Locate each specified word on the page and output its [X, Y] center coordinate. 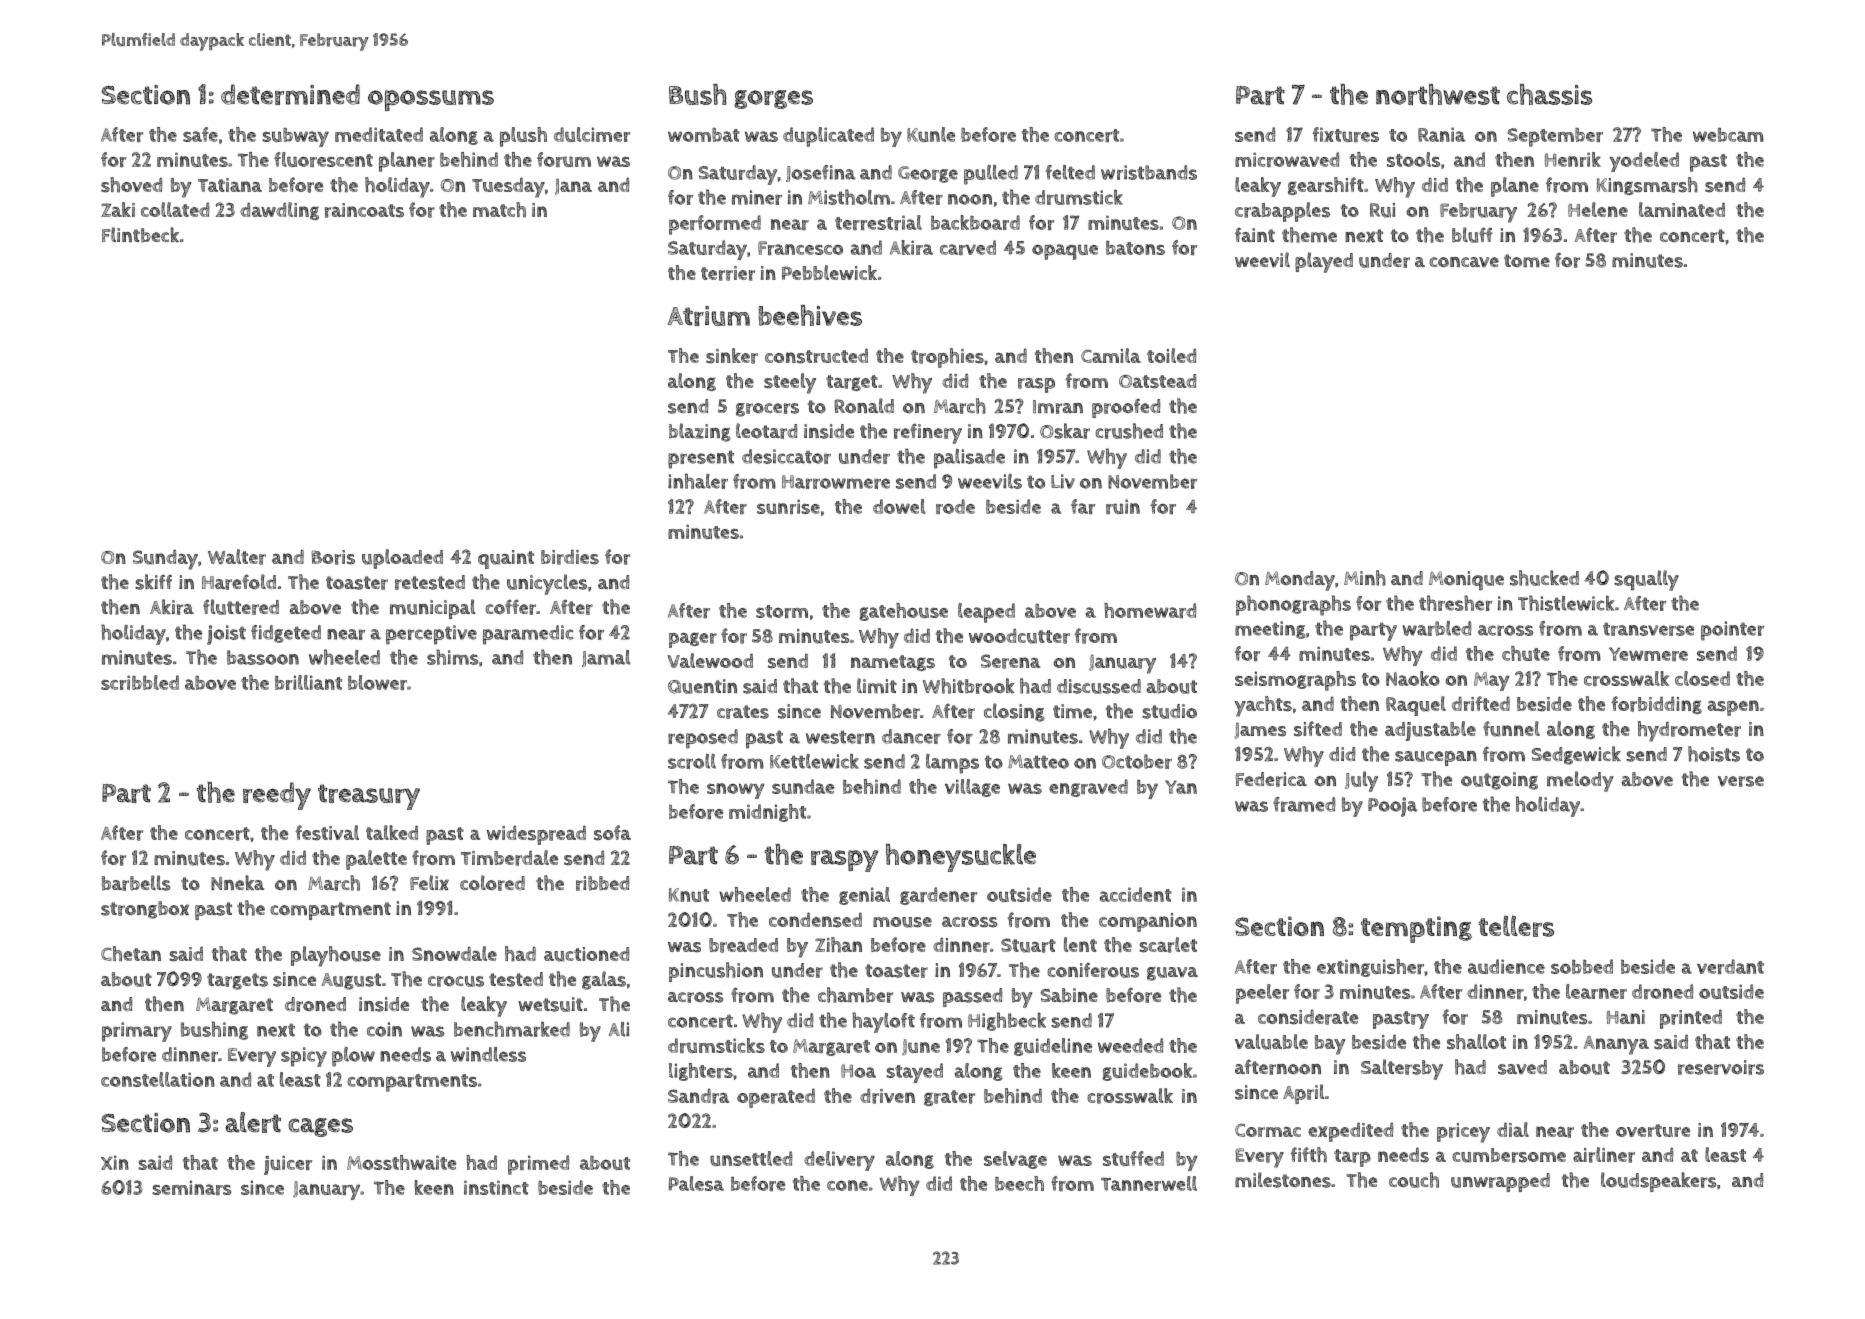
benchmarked [512, 1029]
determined [290, 94]
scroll [692, 761]
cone [847, 1185]
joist [226, 635]
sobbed [1582, 966]
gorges [773, 99]
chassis [1549, 94]
